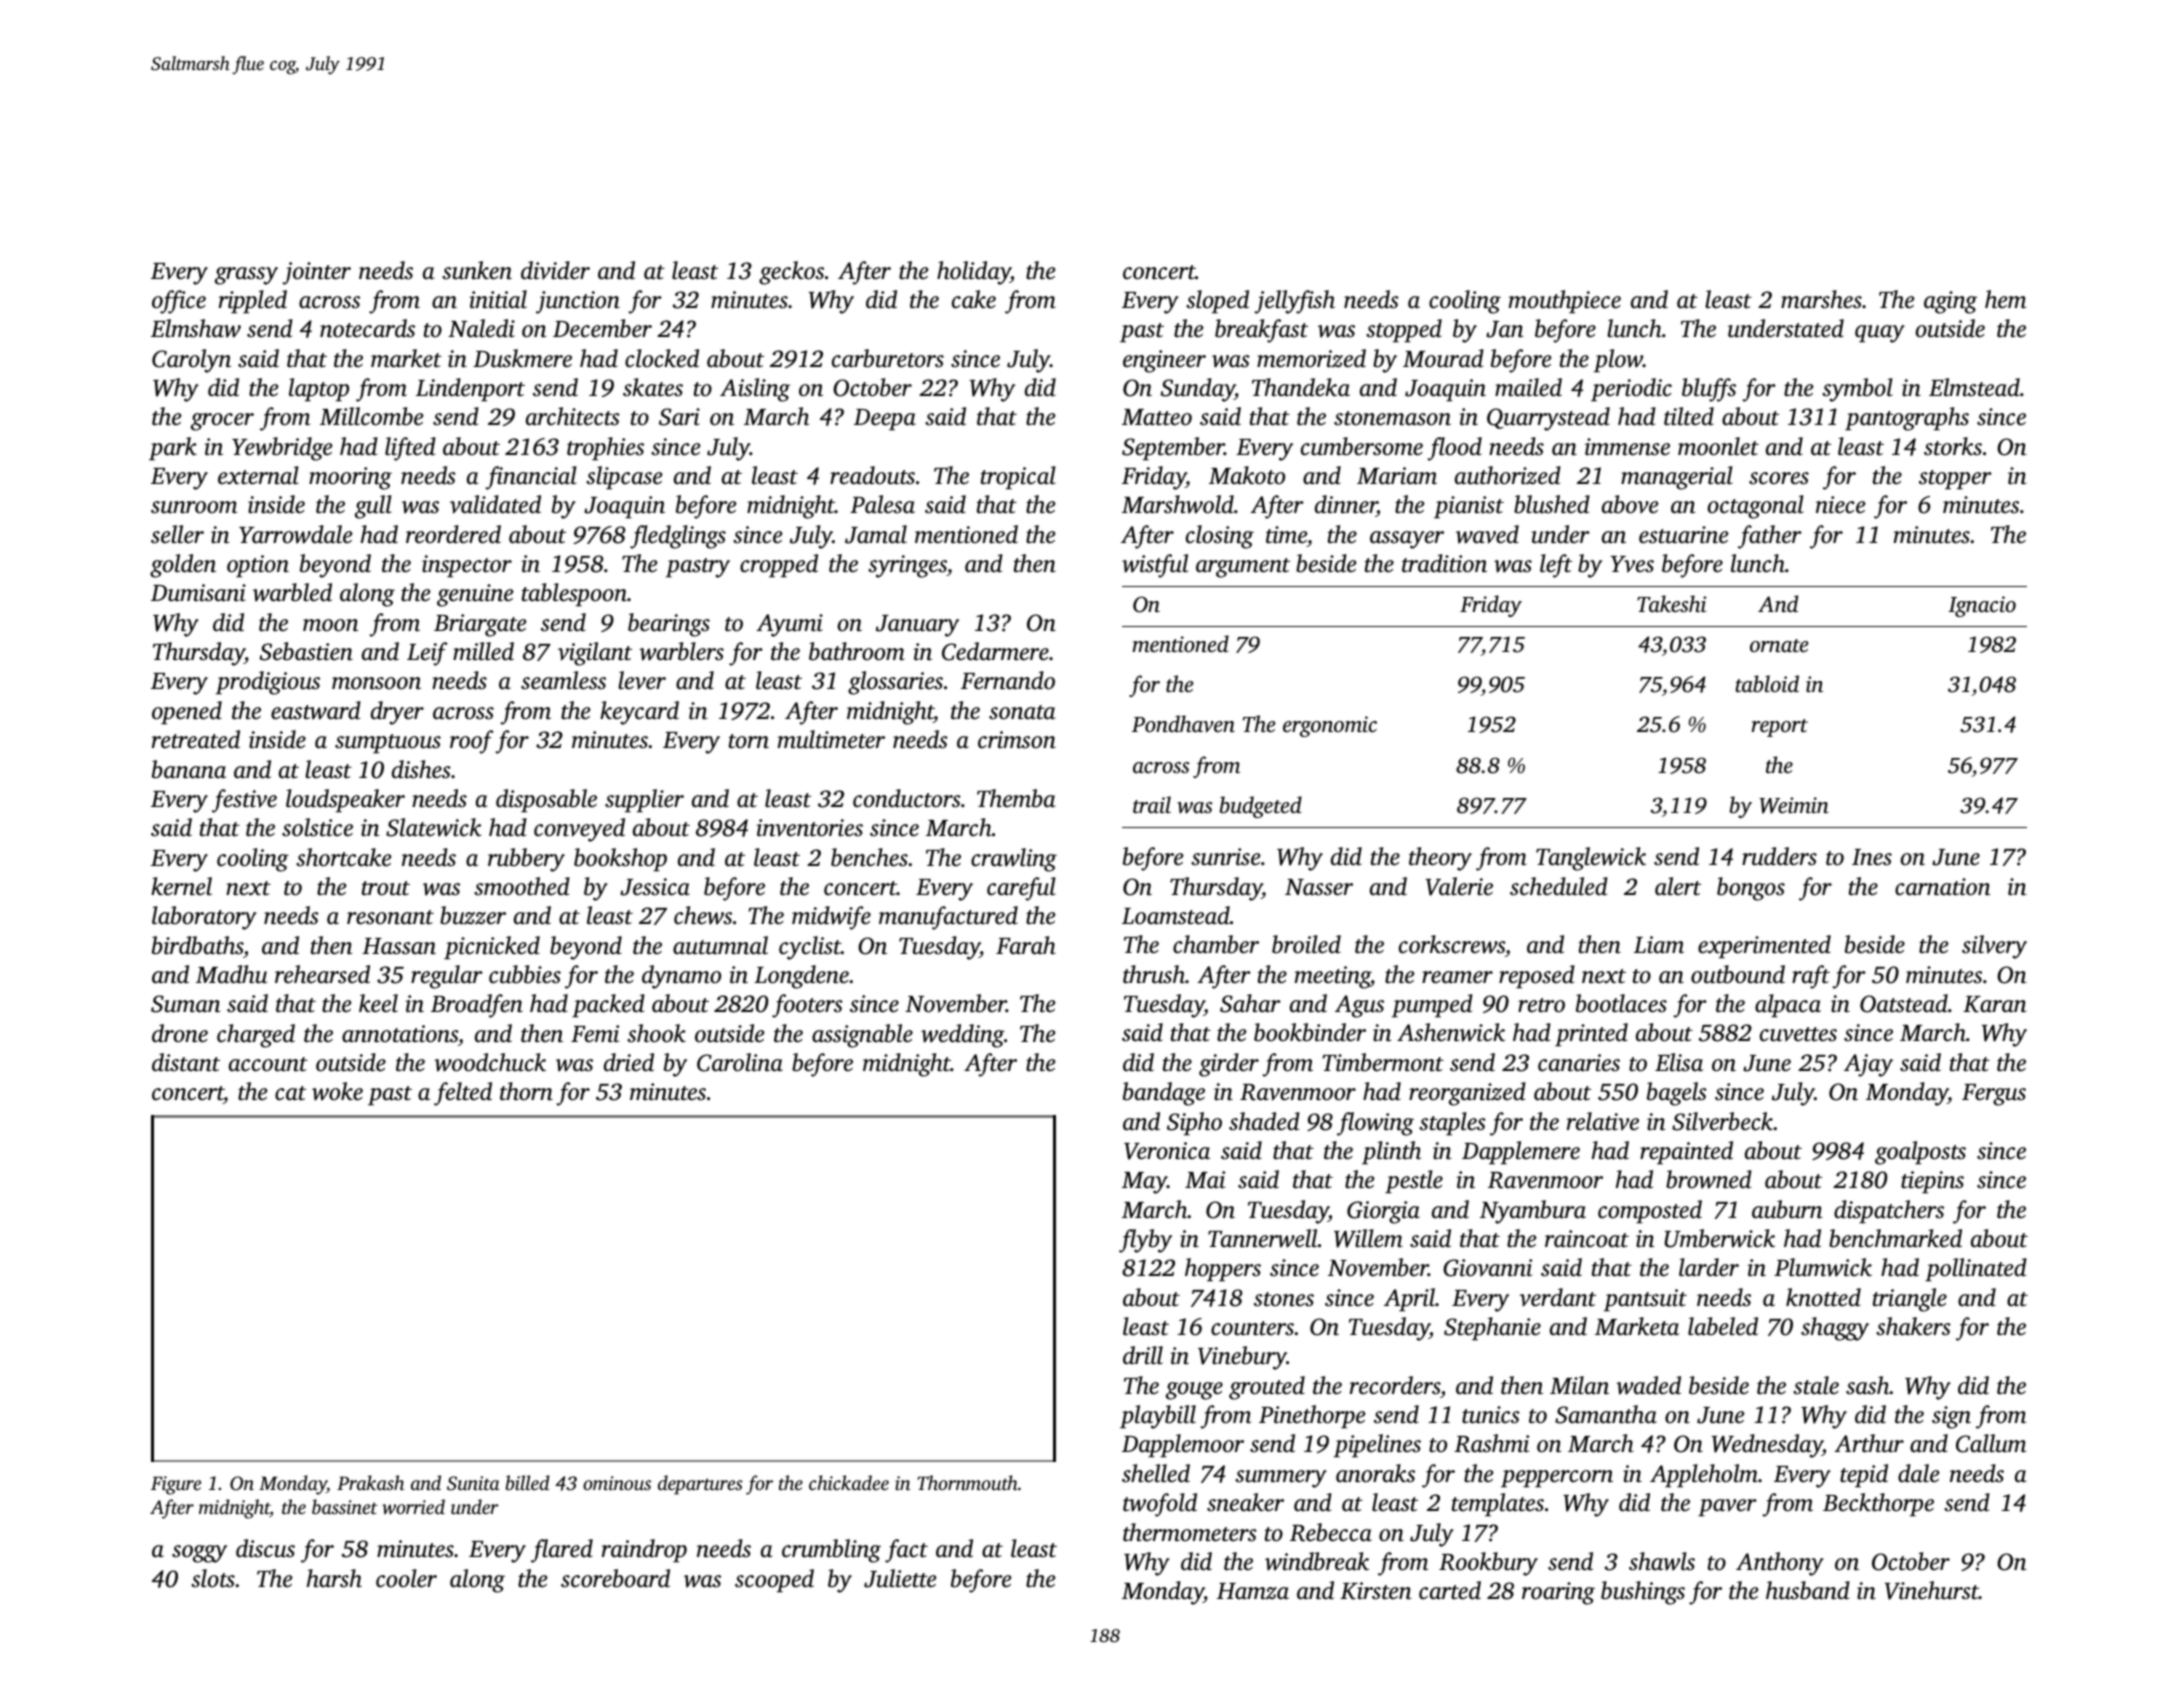  What do you see at coordinates (1317, 1561) in the document?
I see `windbreak` at bounding box center [1317, 1561].
